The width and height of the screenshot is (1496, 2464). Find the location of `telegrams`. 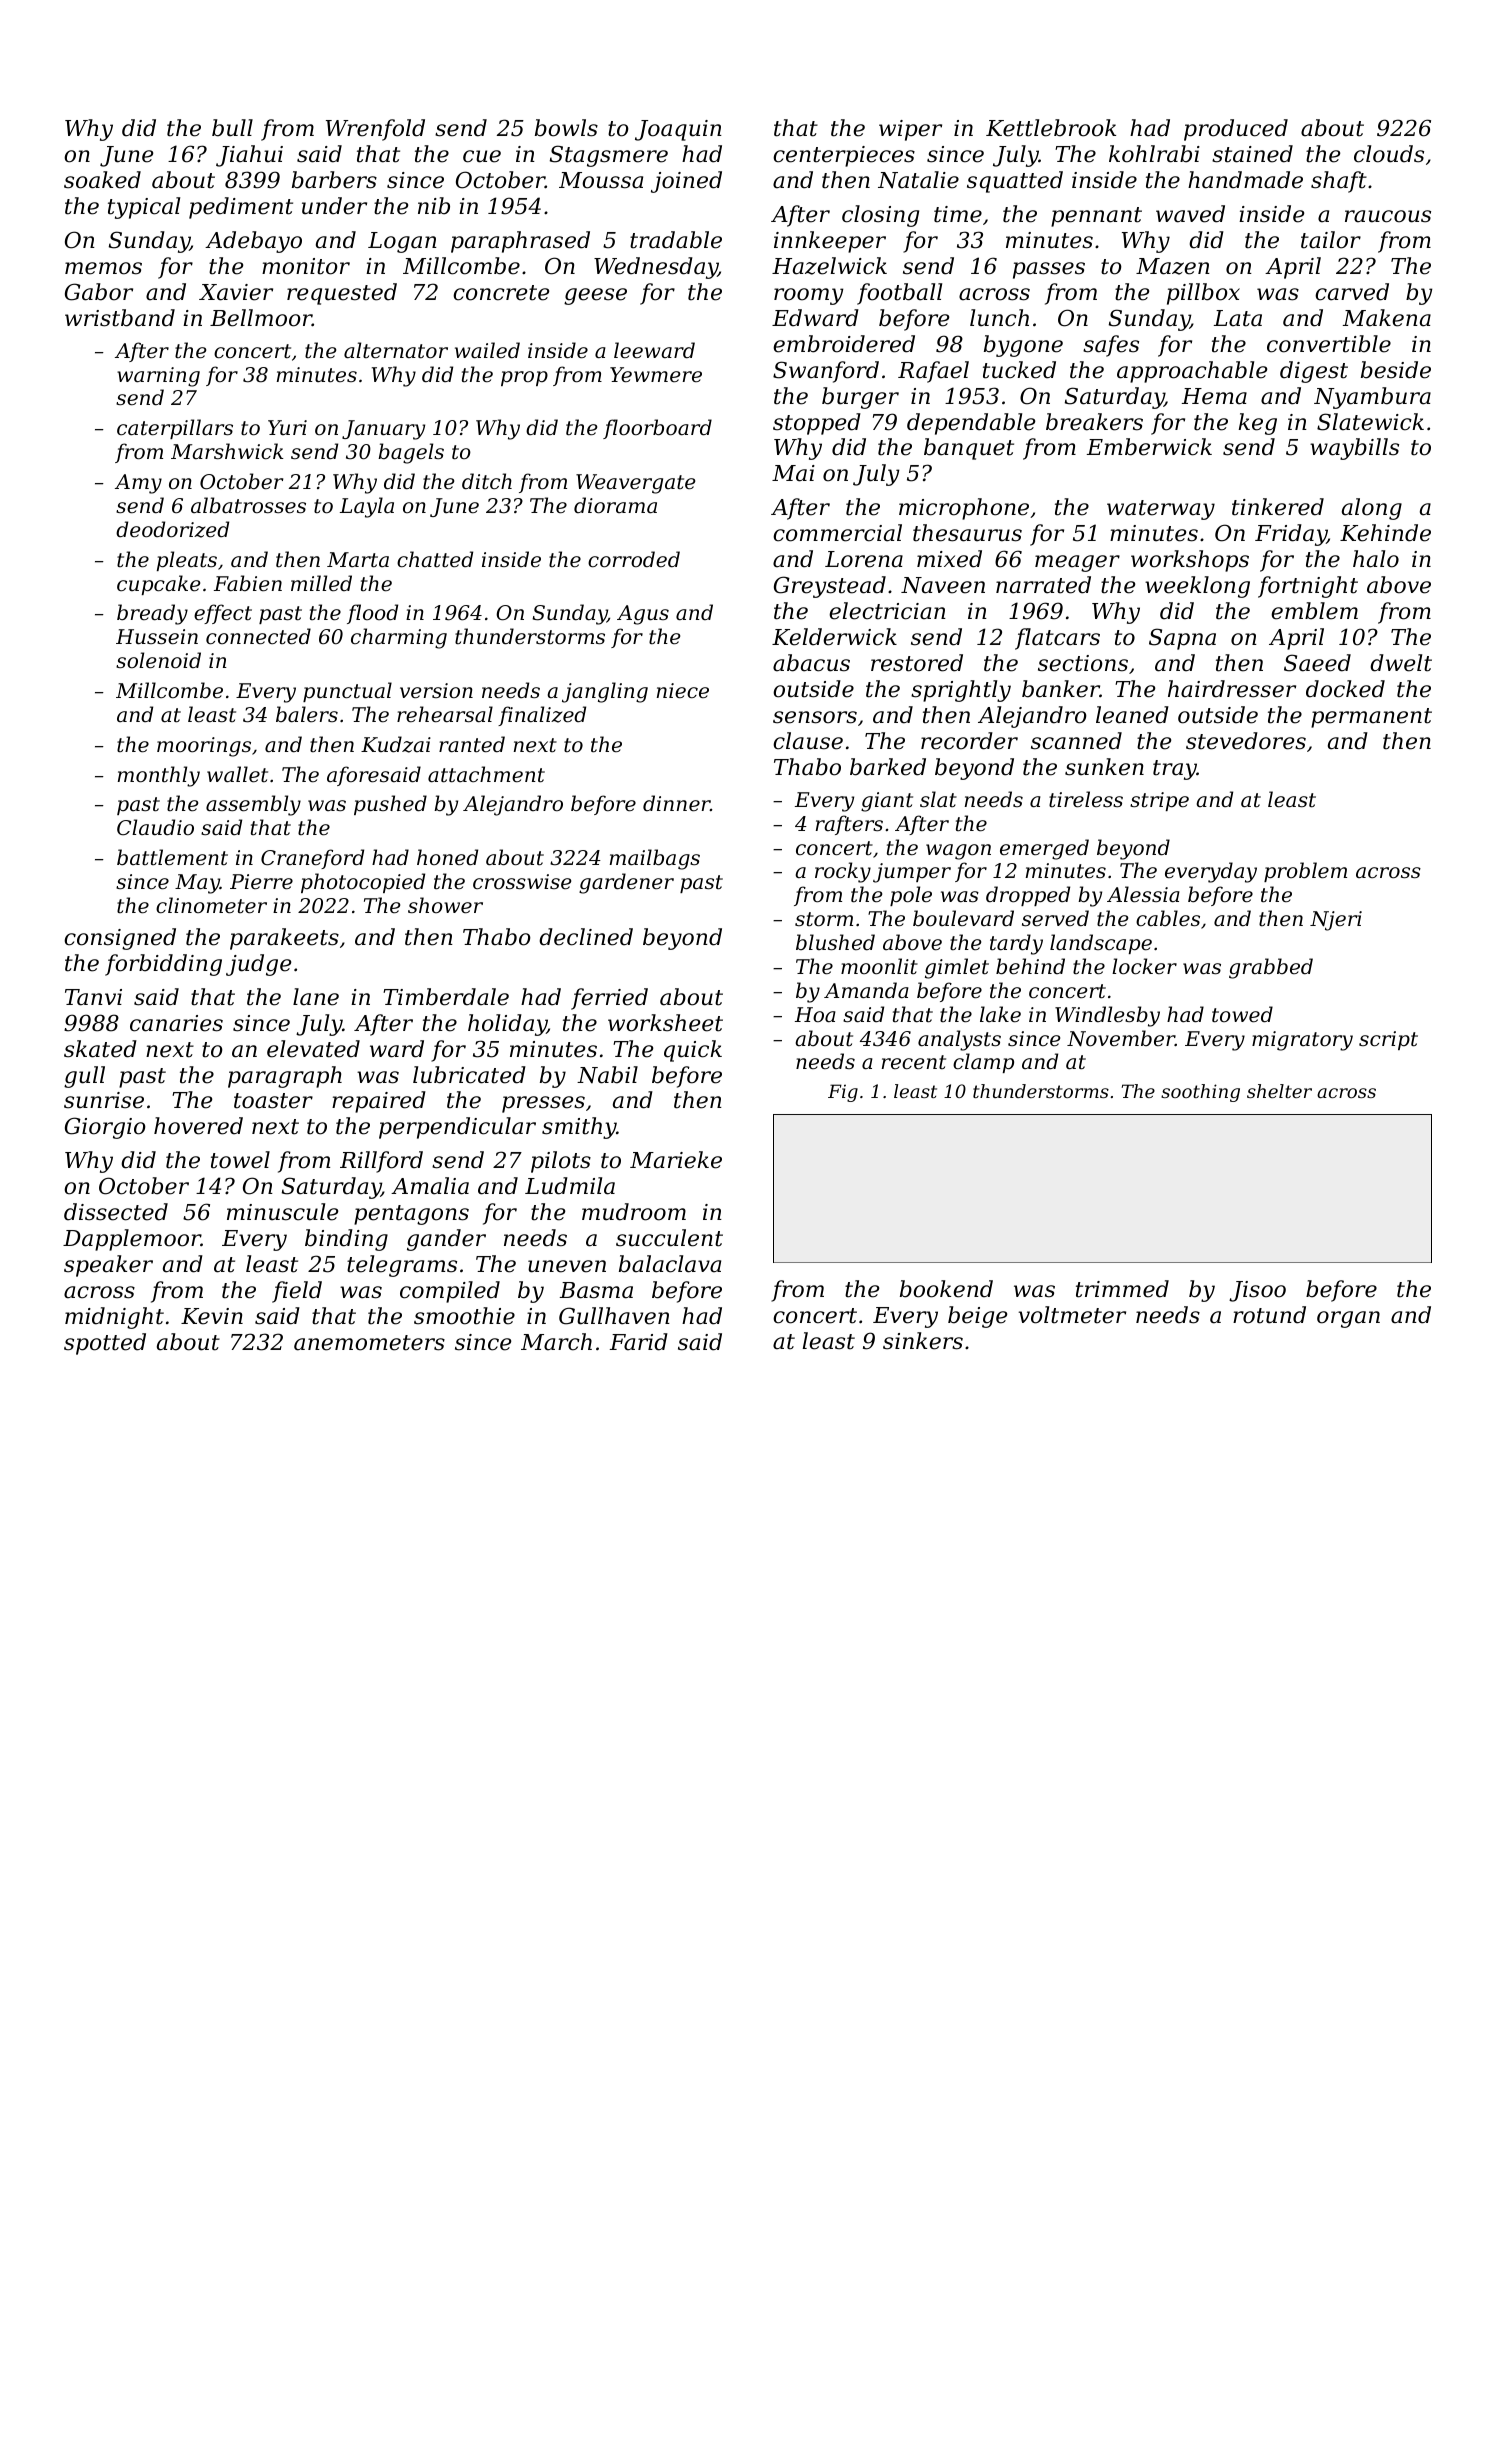

telegrams is located at coordinates (402, 1266).
